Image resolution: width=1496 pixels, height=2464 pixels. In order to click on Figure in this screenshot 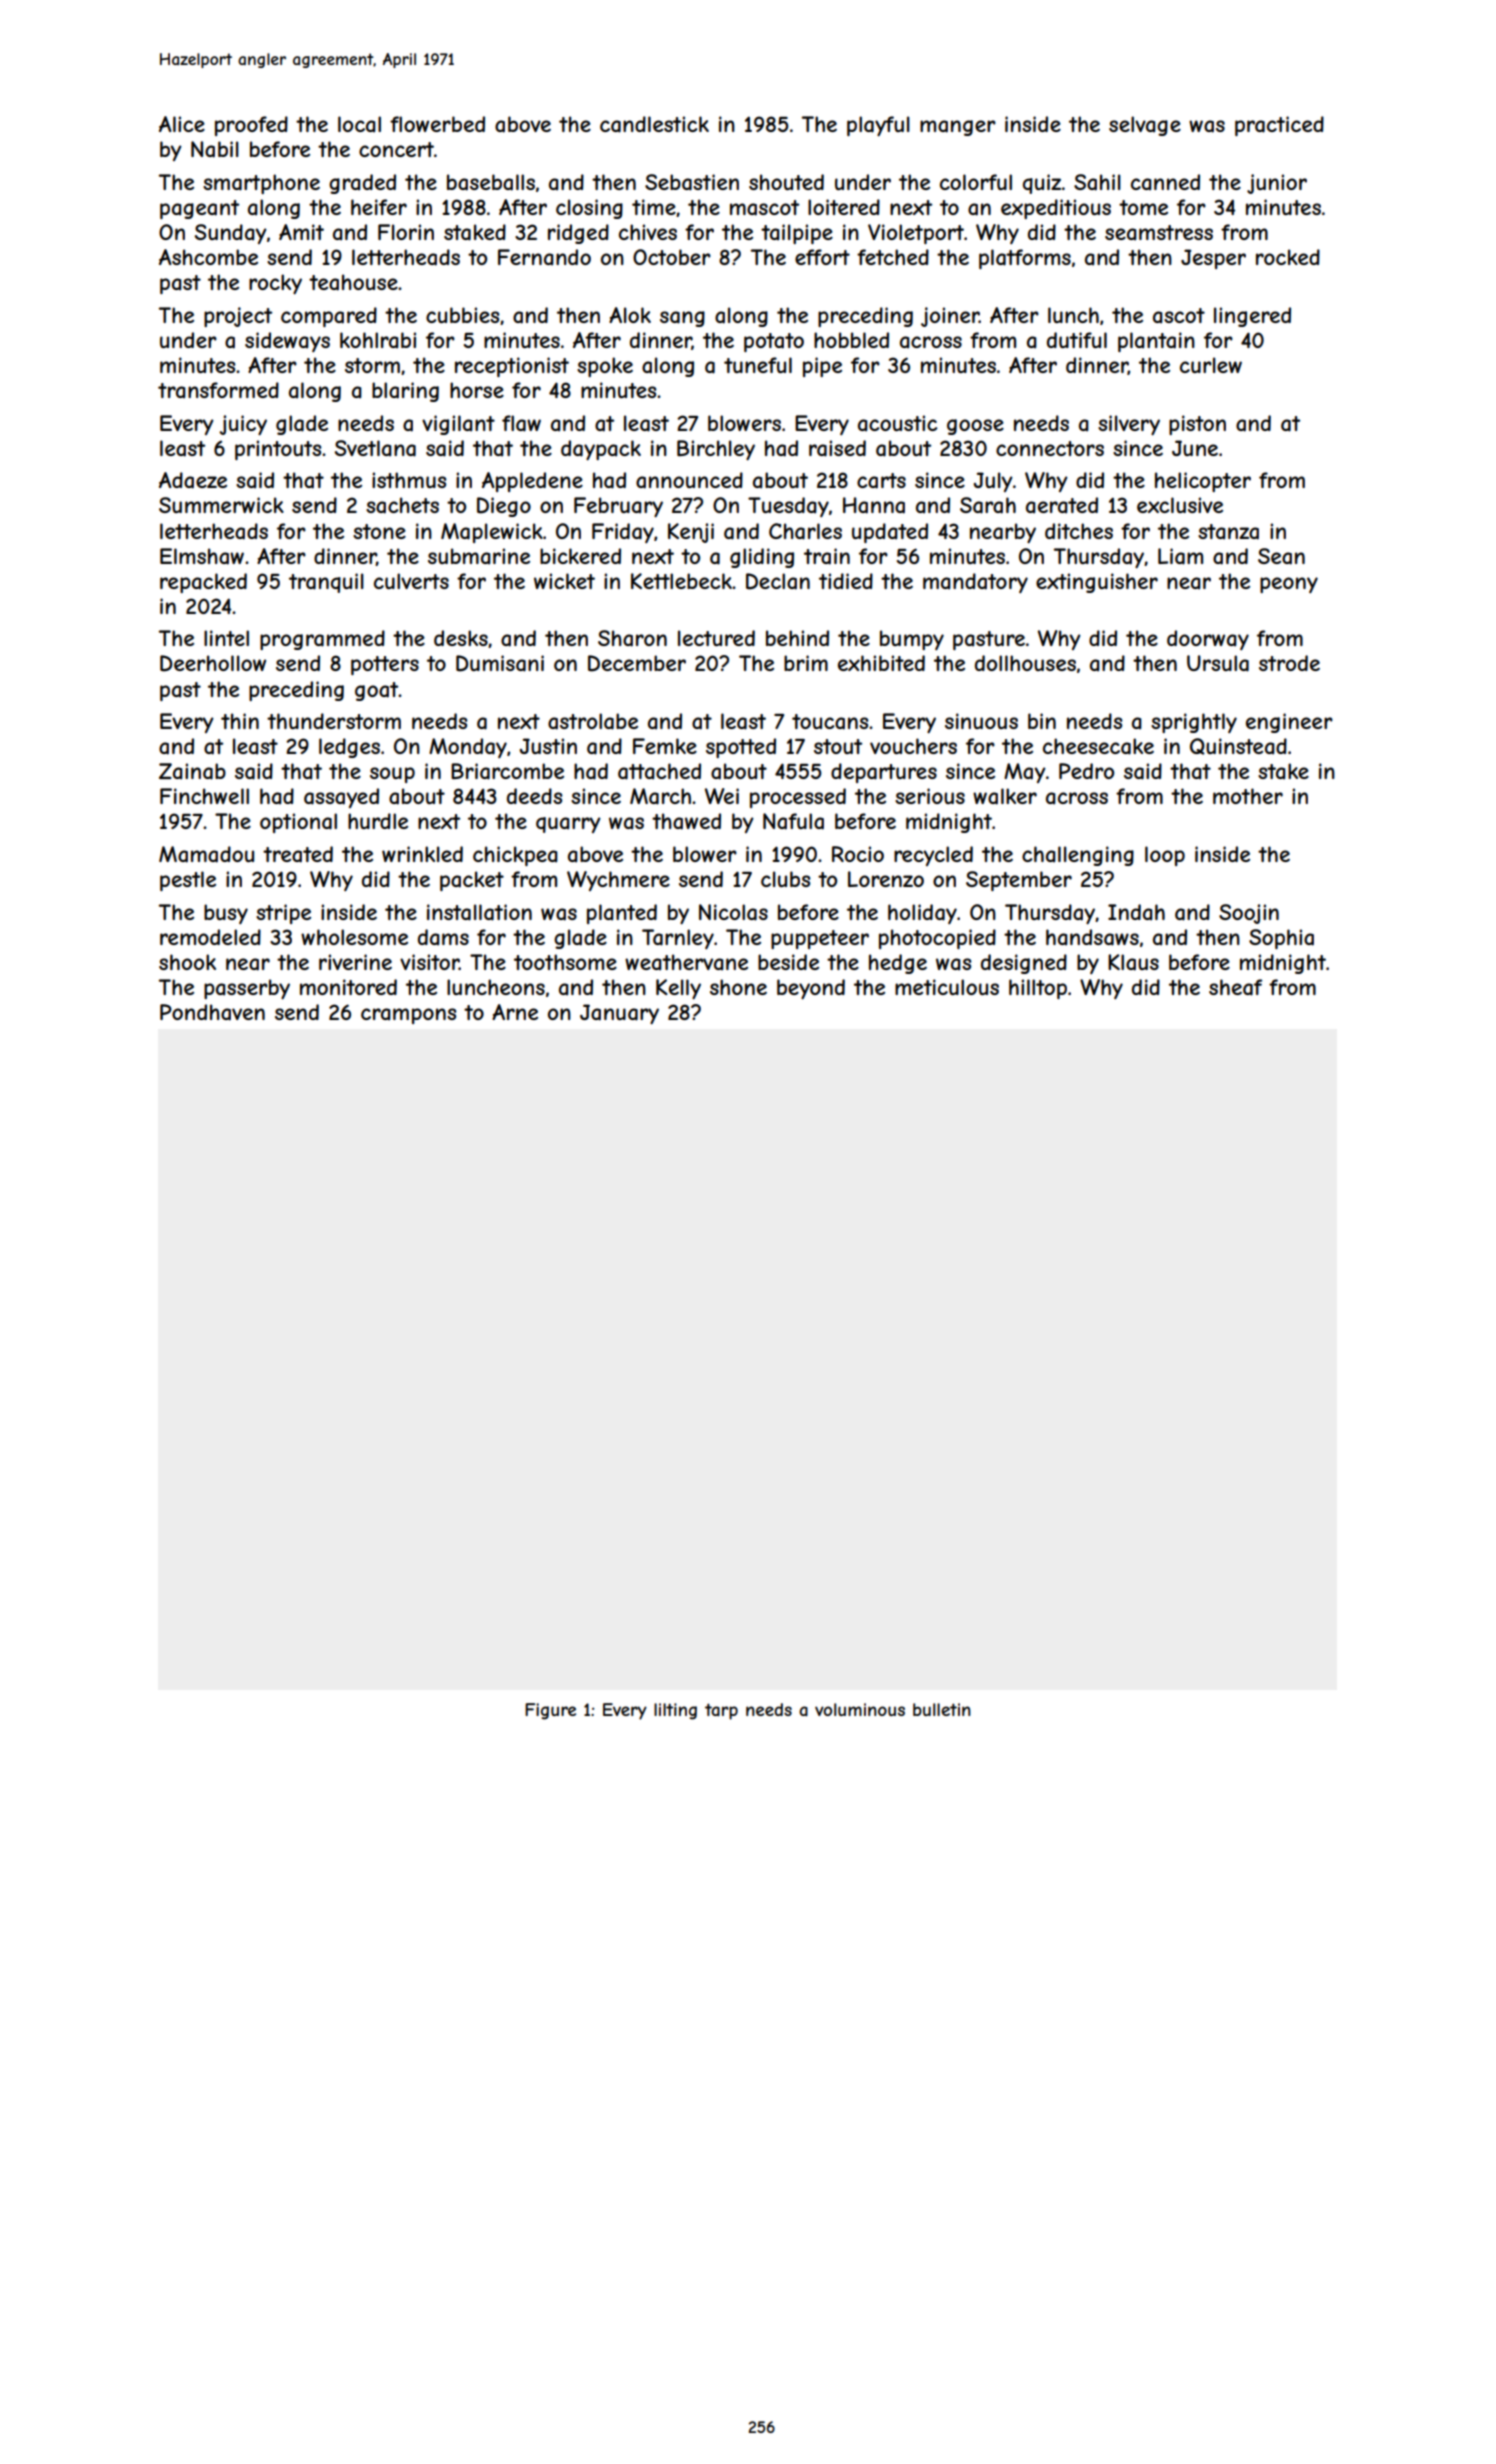, I will do `click(550, 1711)`.
